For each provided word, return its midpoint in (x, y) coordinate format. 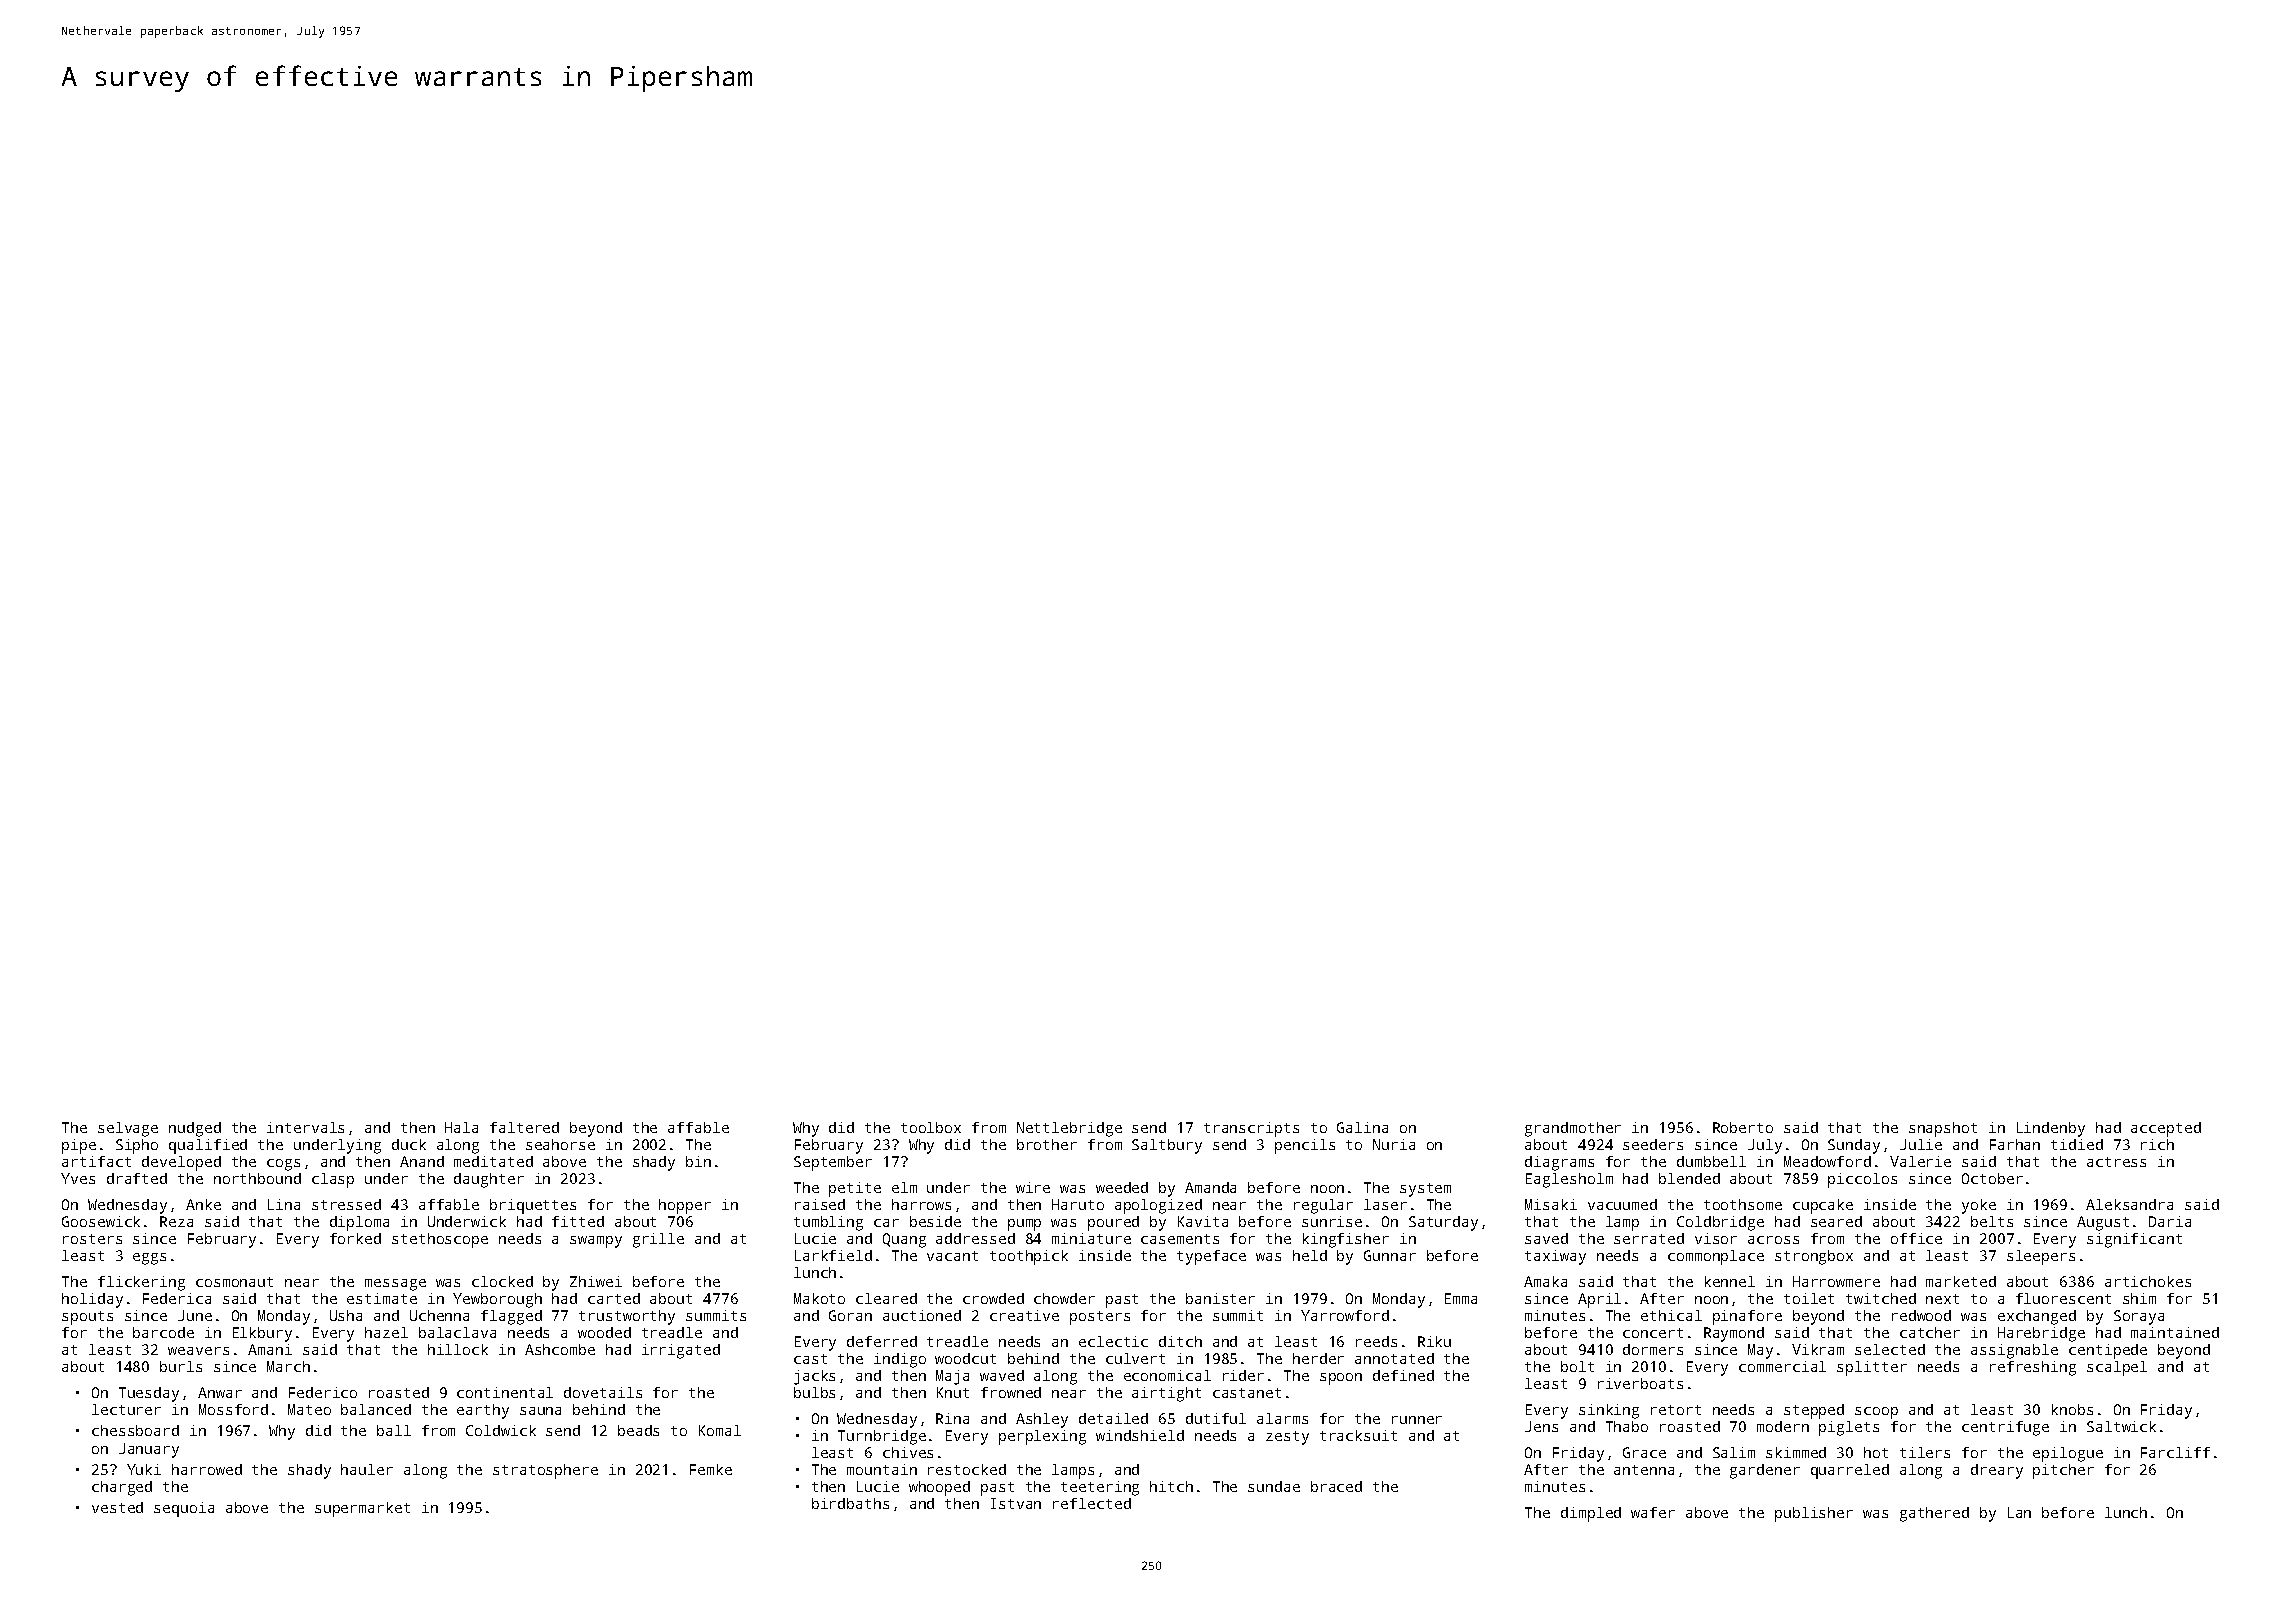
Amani (270, 1349)
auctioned (922, 1315)
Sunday (1854, 1146)
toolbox (931, 1127)
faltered (524, 1127)
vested (117, 1507)
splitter (1872, 1368)
